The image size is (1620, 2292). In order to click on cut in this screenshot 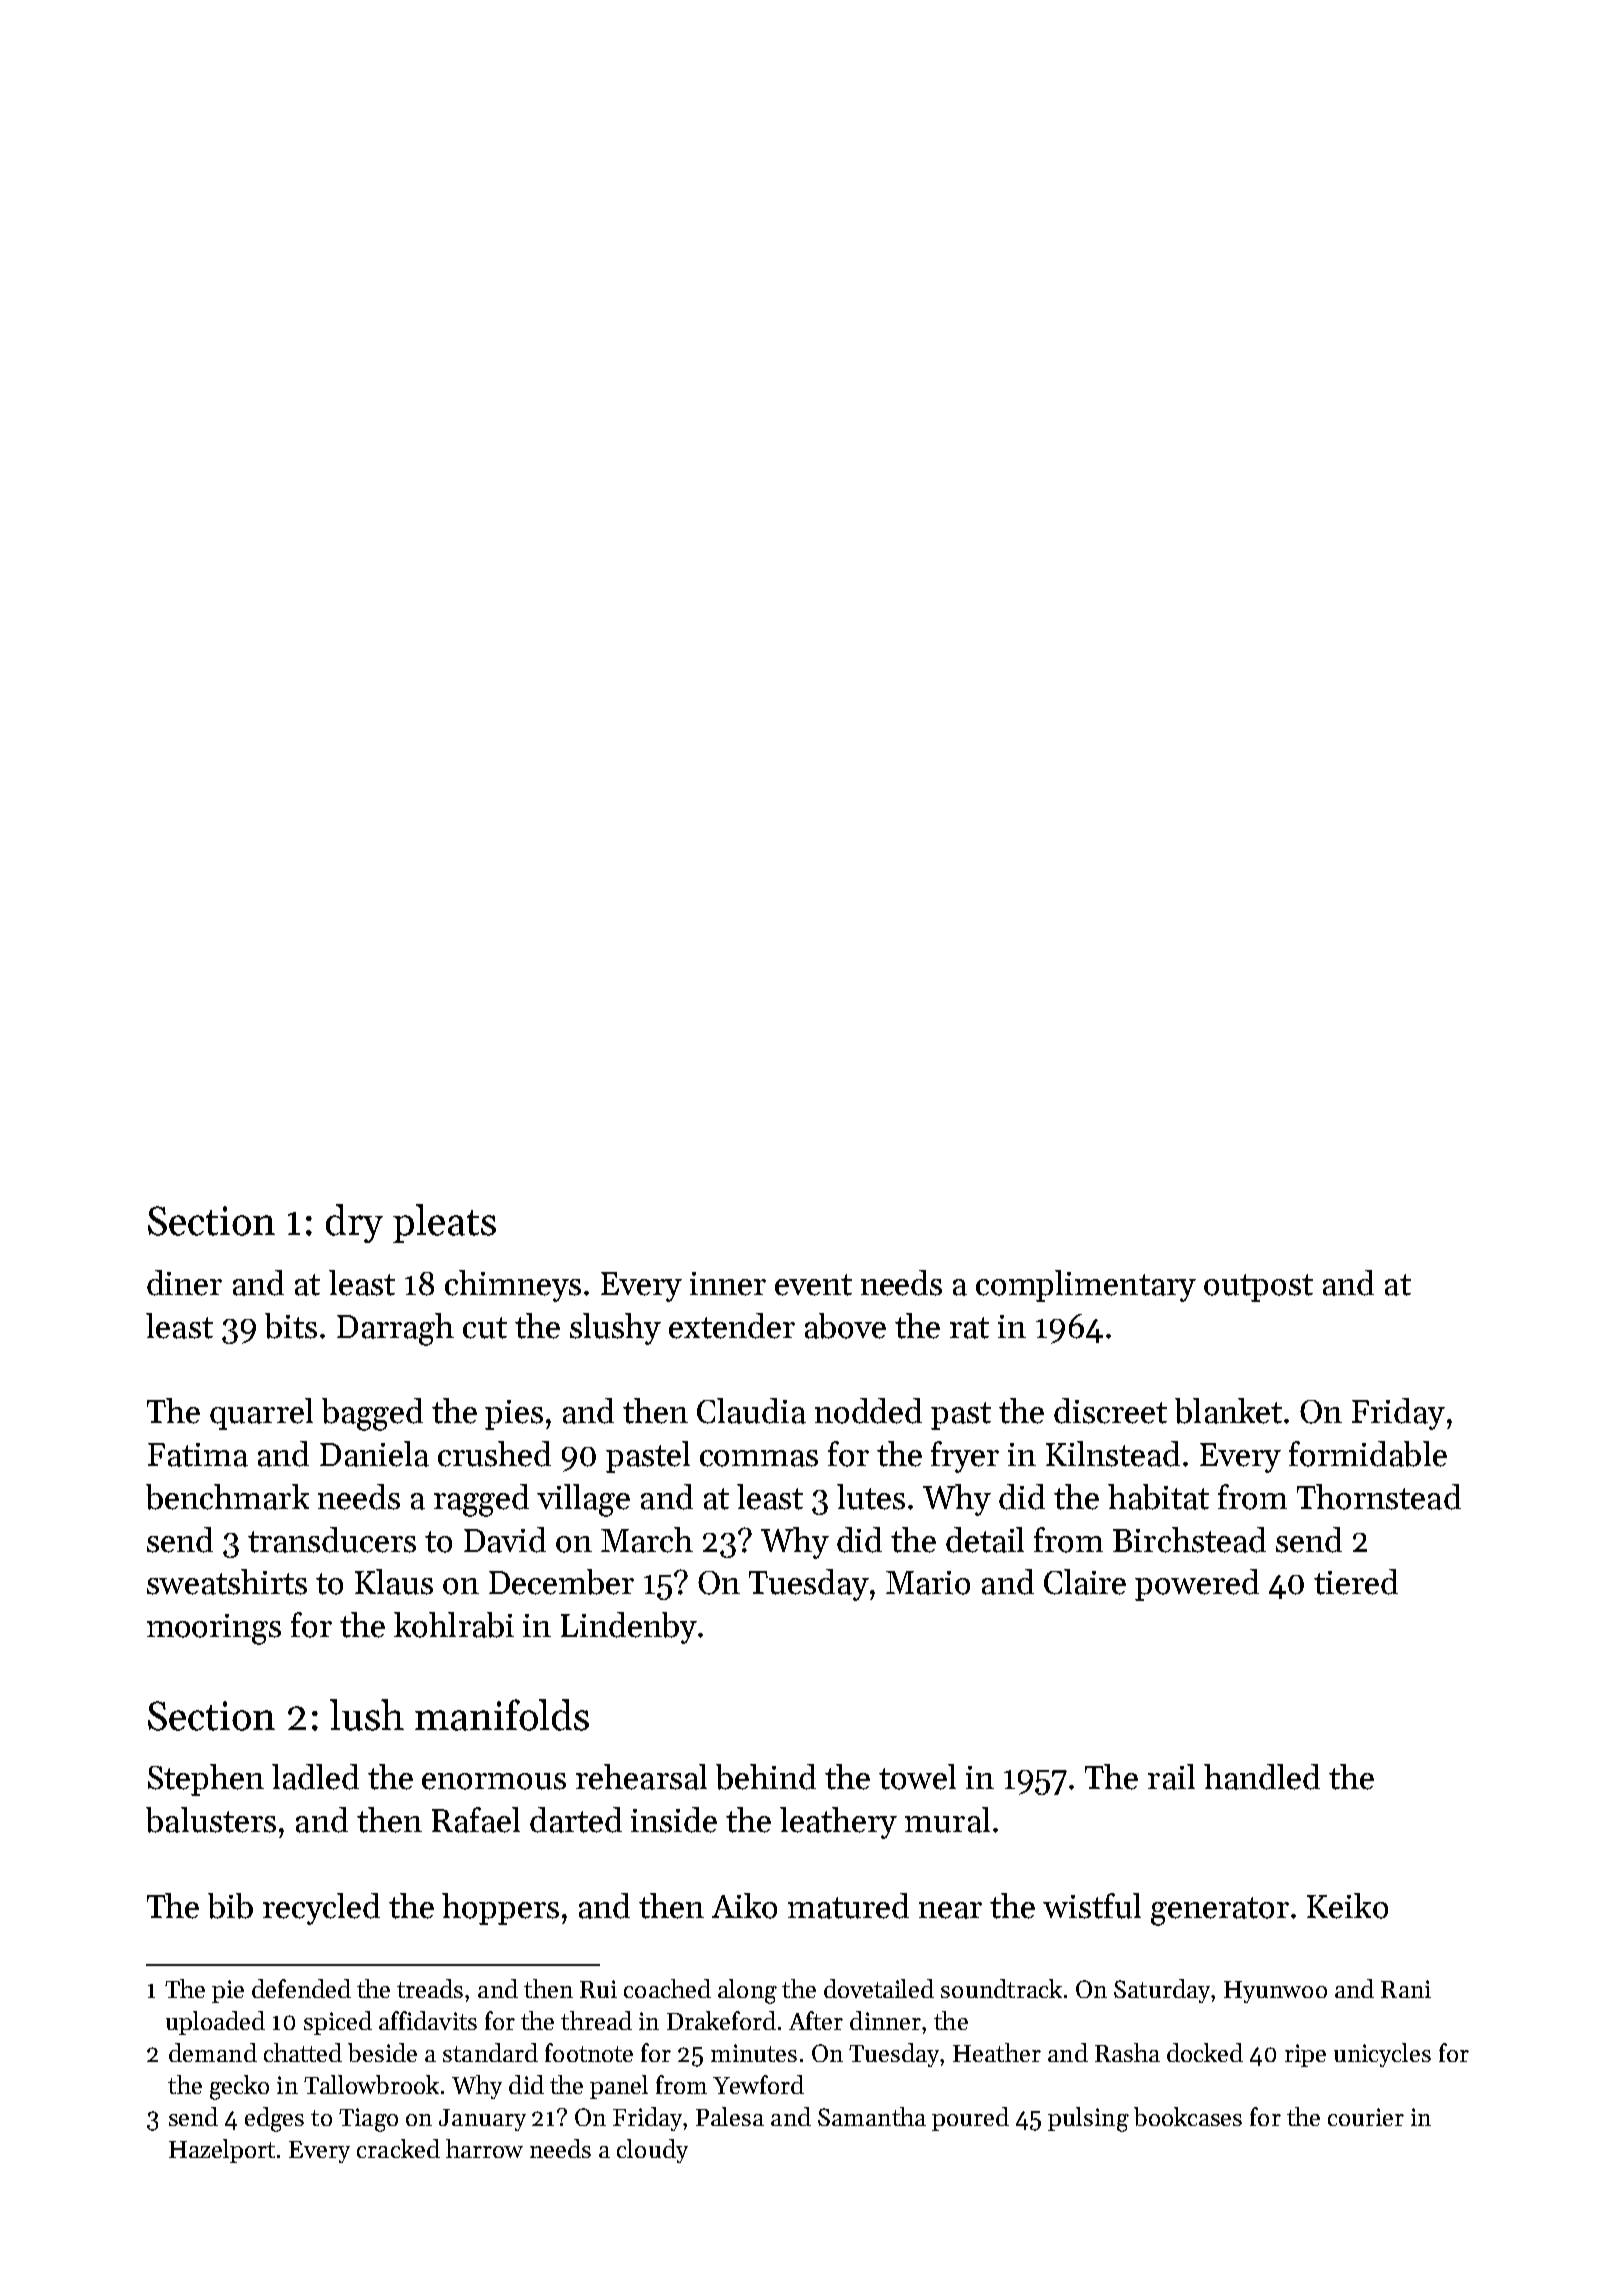, I will do `click(485, 1328)`.
